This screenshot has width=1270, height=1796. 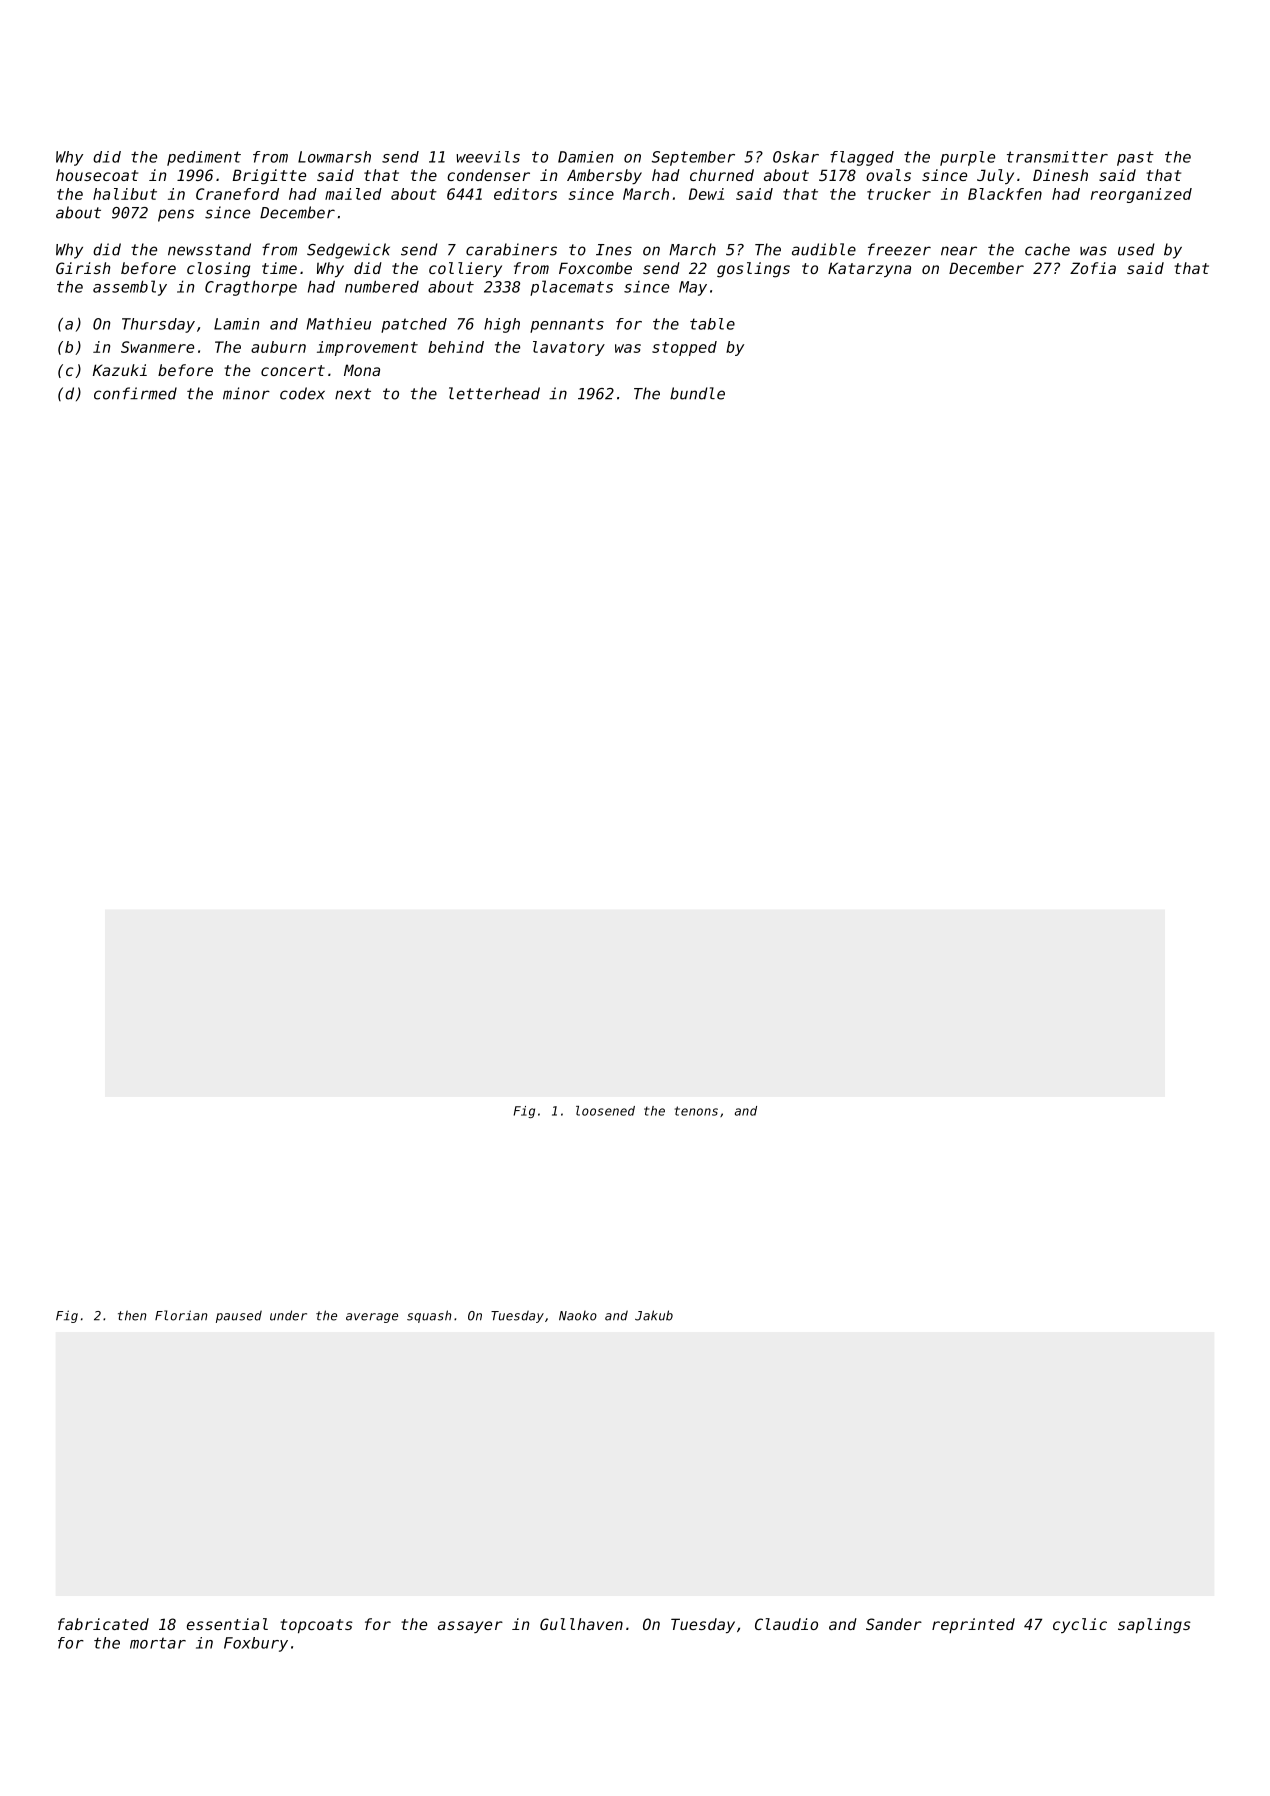 I want to click on tenons, so click(x=696, y=1111).
